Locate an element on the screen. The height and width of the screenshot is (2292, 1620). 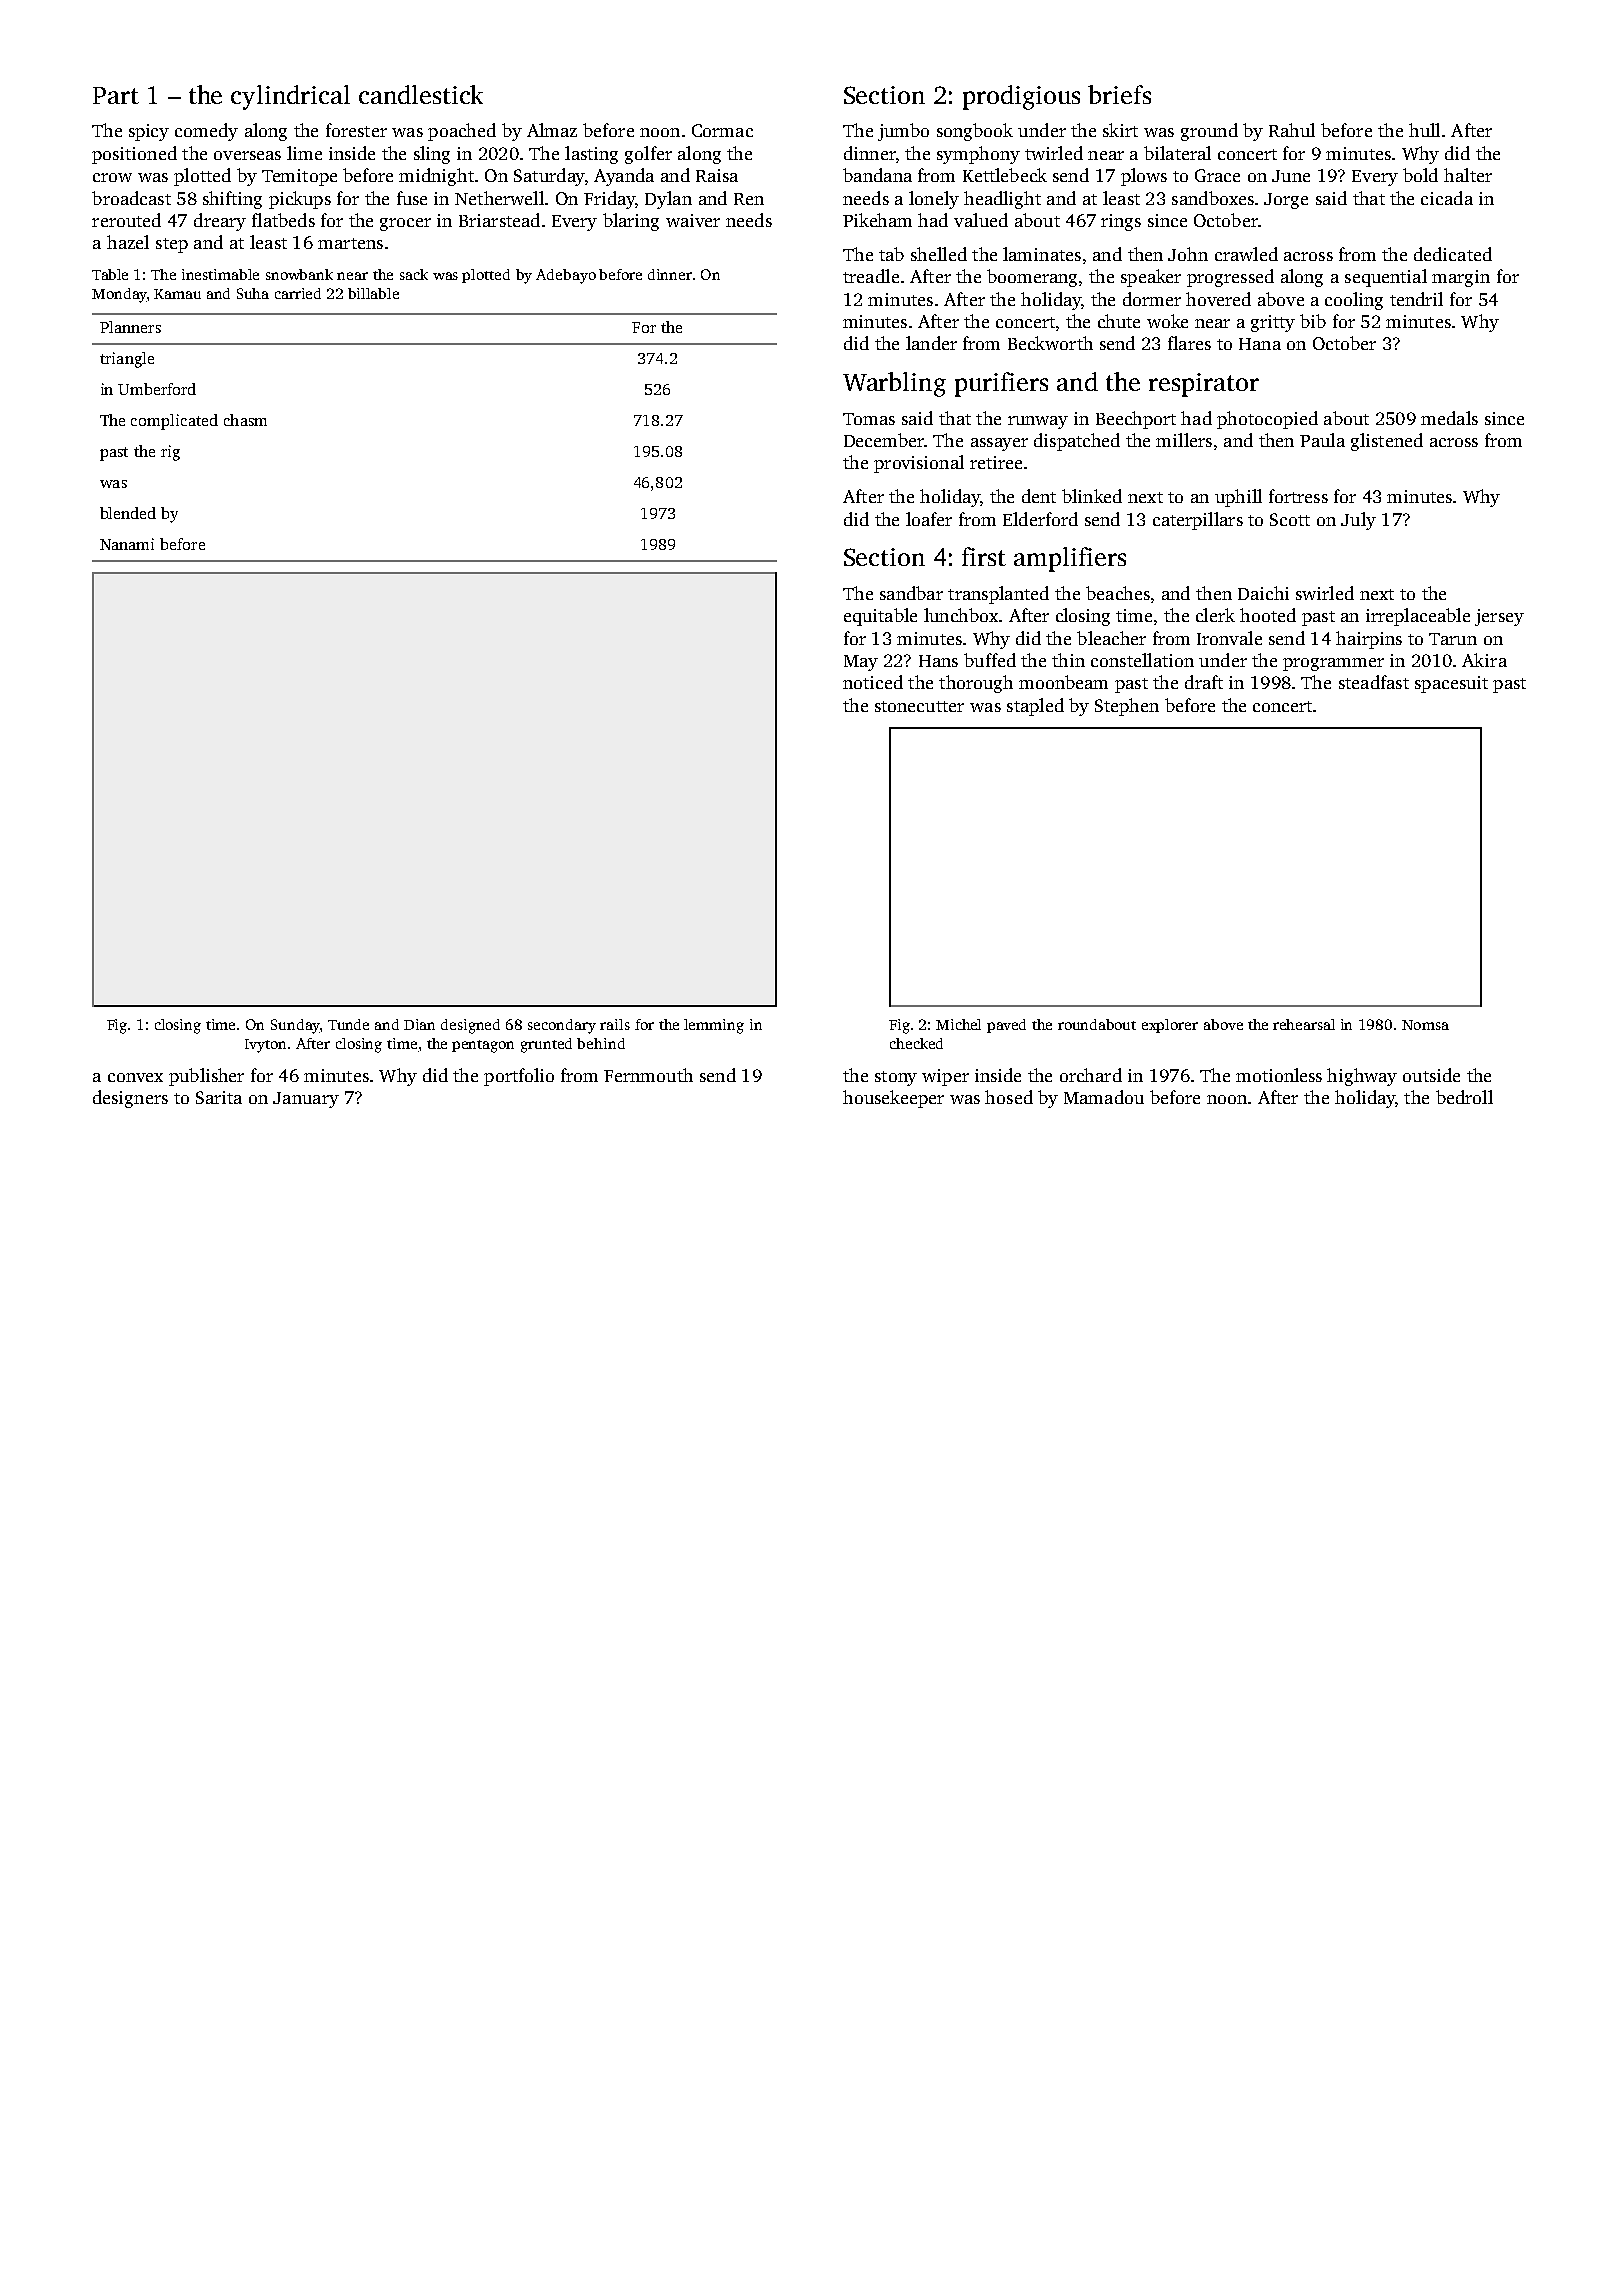
Part is located at coordinates (116, 95).
